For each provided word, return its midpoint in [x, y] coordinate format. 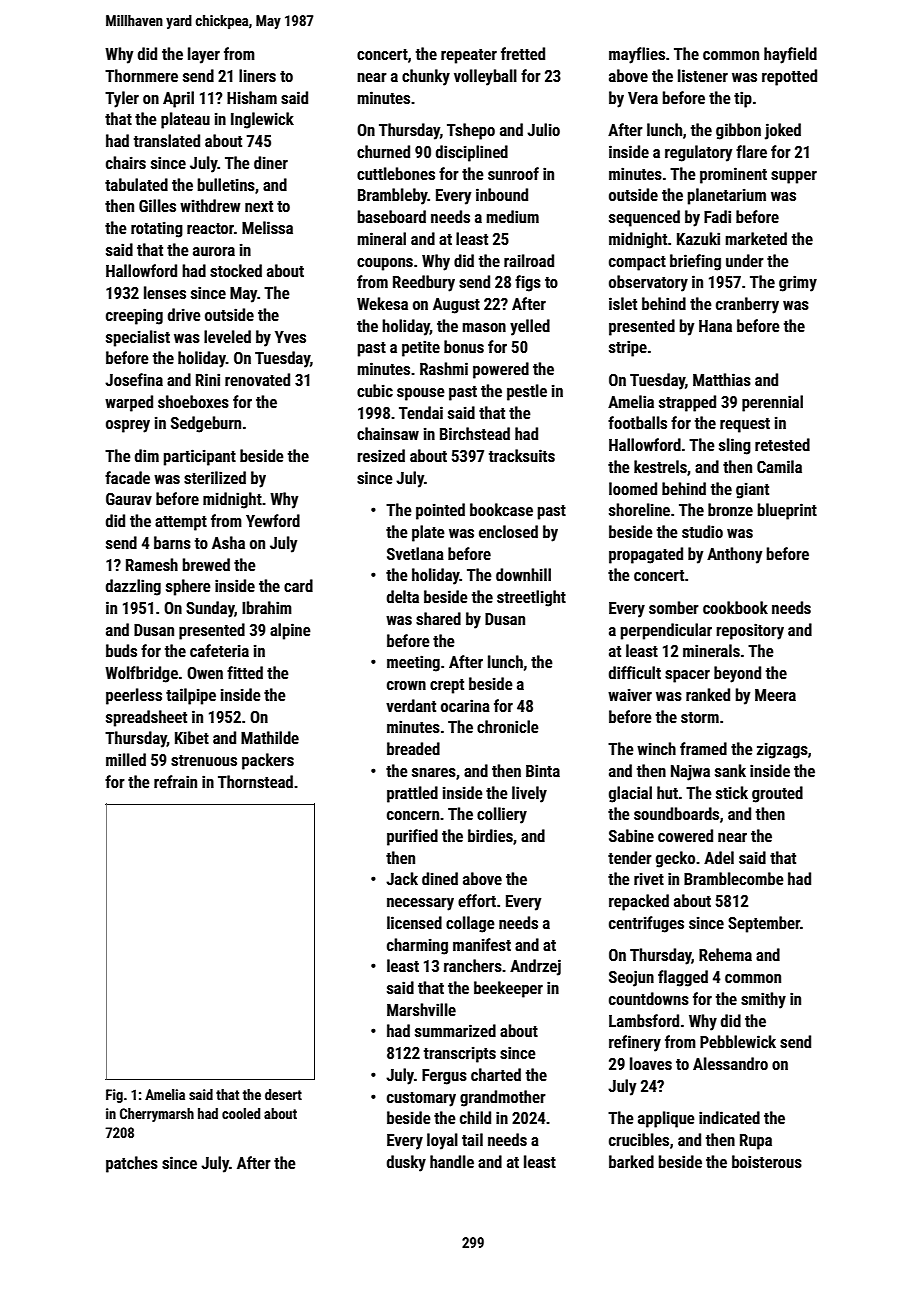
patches [132, 1164]
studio [702, 531]
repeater [469, 56]
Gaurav [129, 499]
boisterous [767, 1161]
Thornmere [141, 75]
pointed [440, 511]
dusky [406, 1163]
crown [406, 685]
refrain [175, 781]
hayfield [790, 55]
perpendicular [666, 631]
